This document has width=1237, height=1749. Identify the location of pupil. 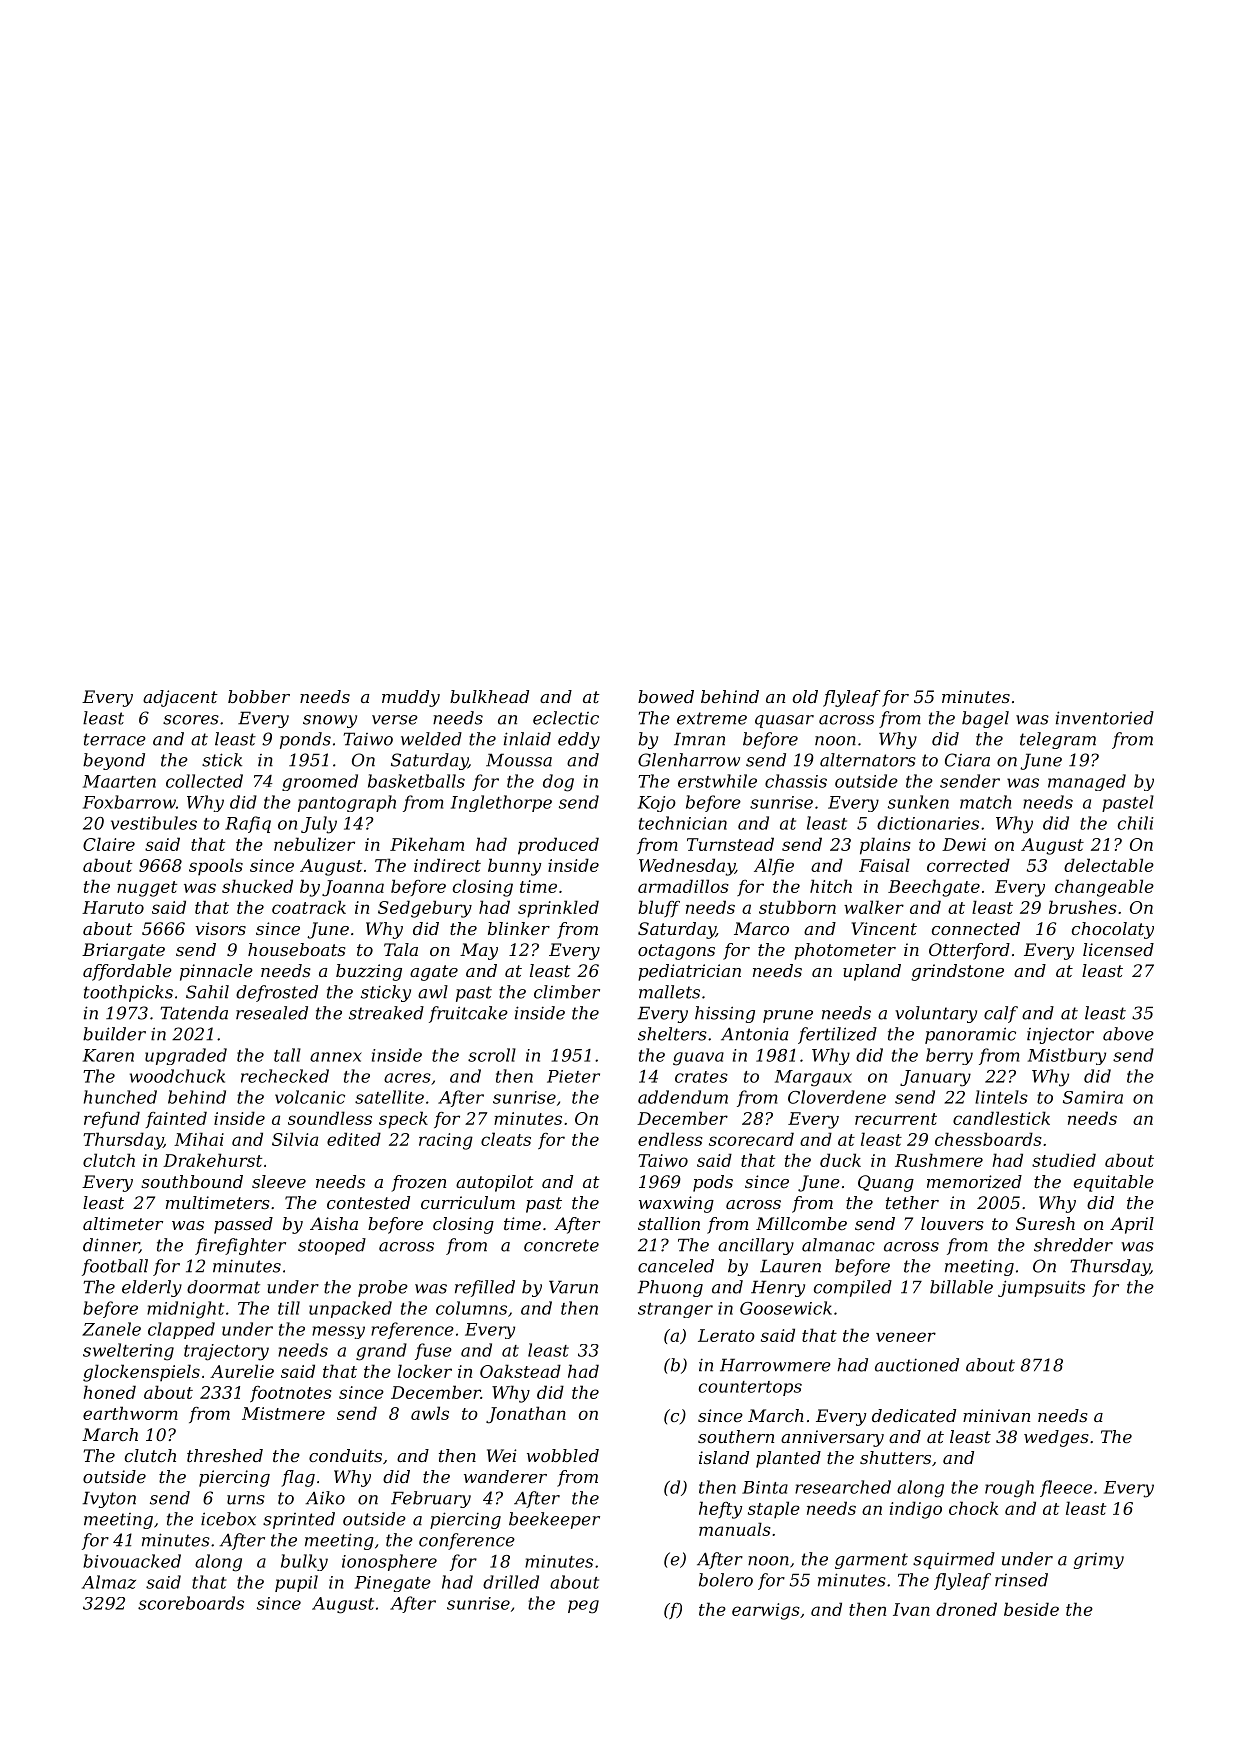
(296, 1583).
